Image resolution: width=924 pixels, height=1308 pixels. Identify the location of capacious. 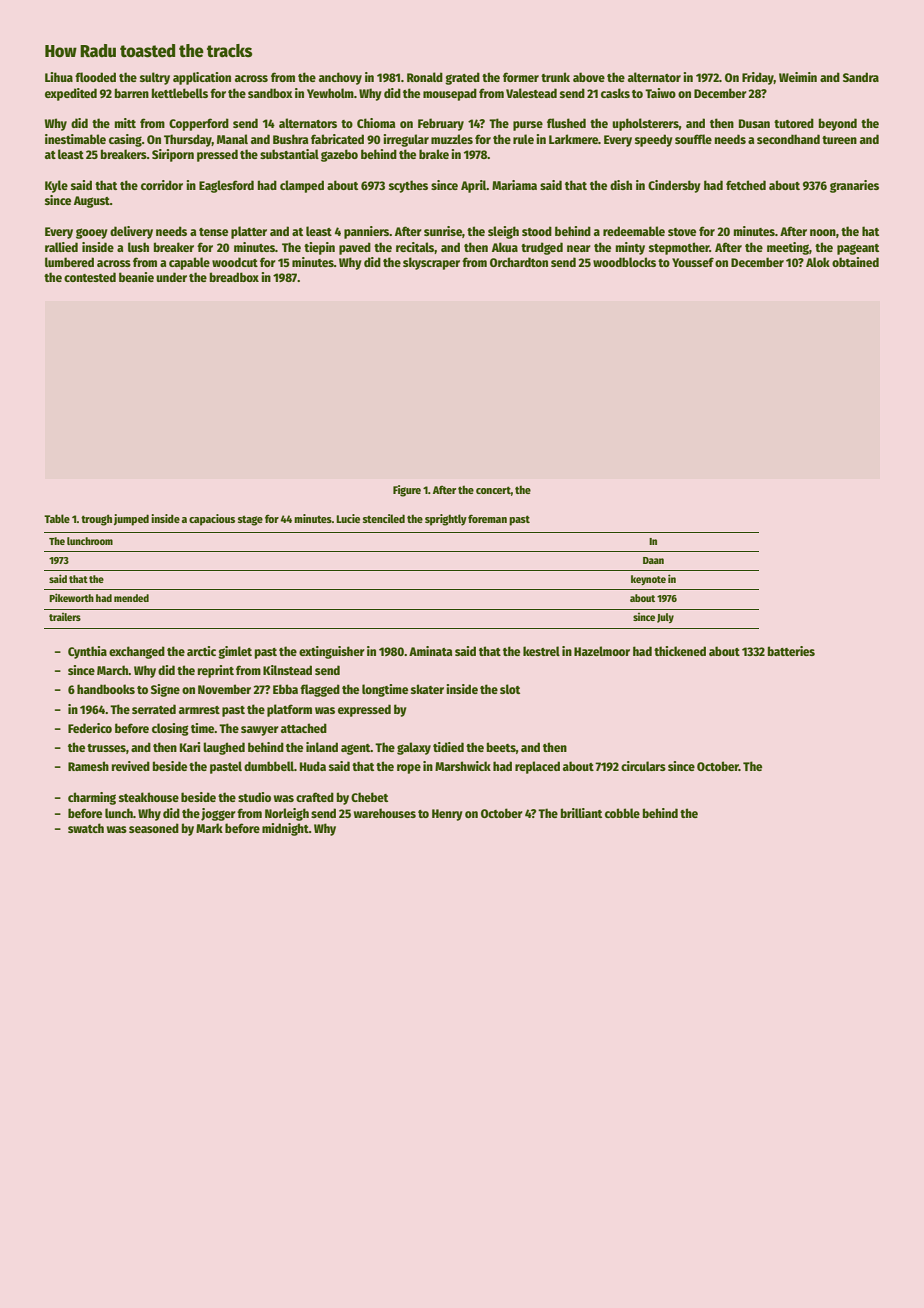
(212, 520).
